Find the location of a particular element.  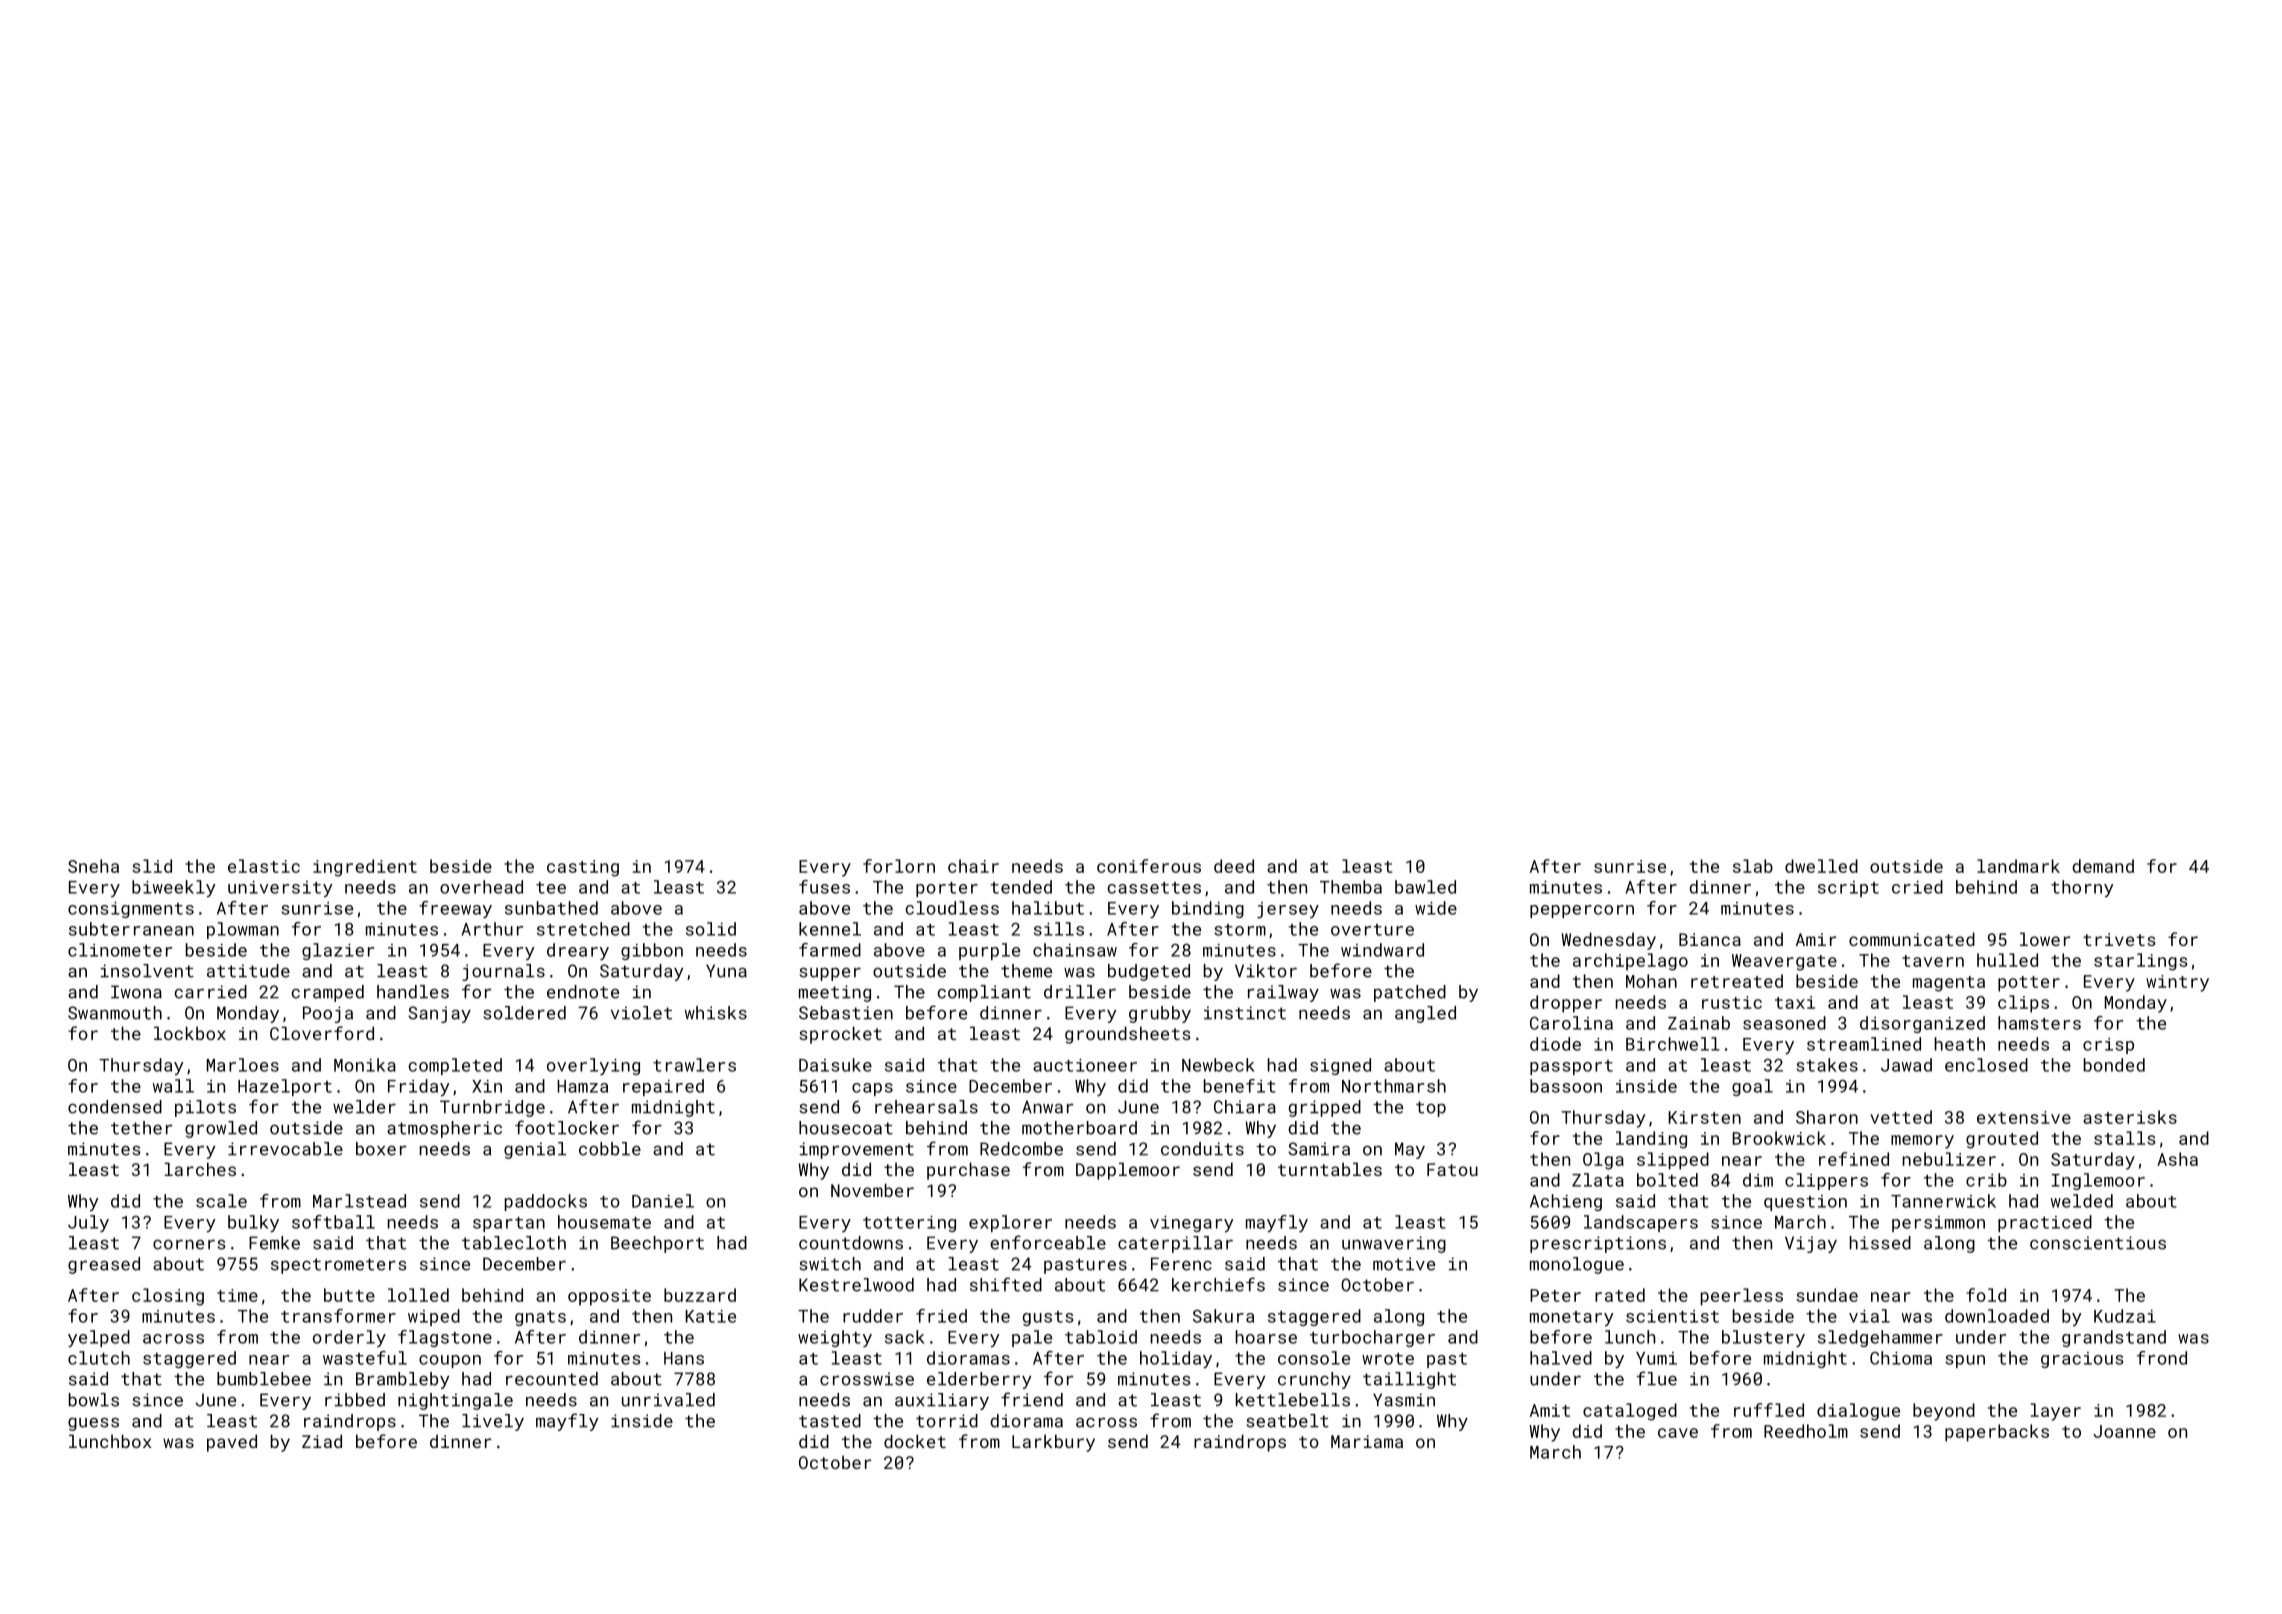

Asha is located at coordinates (2177, 1159).
